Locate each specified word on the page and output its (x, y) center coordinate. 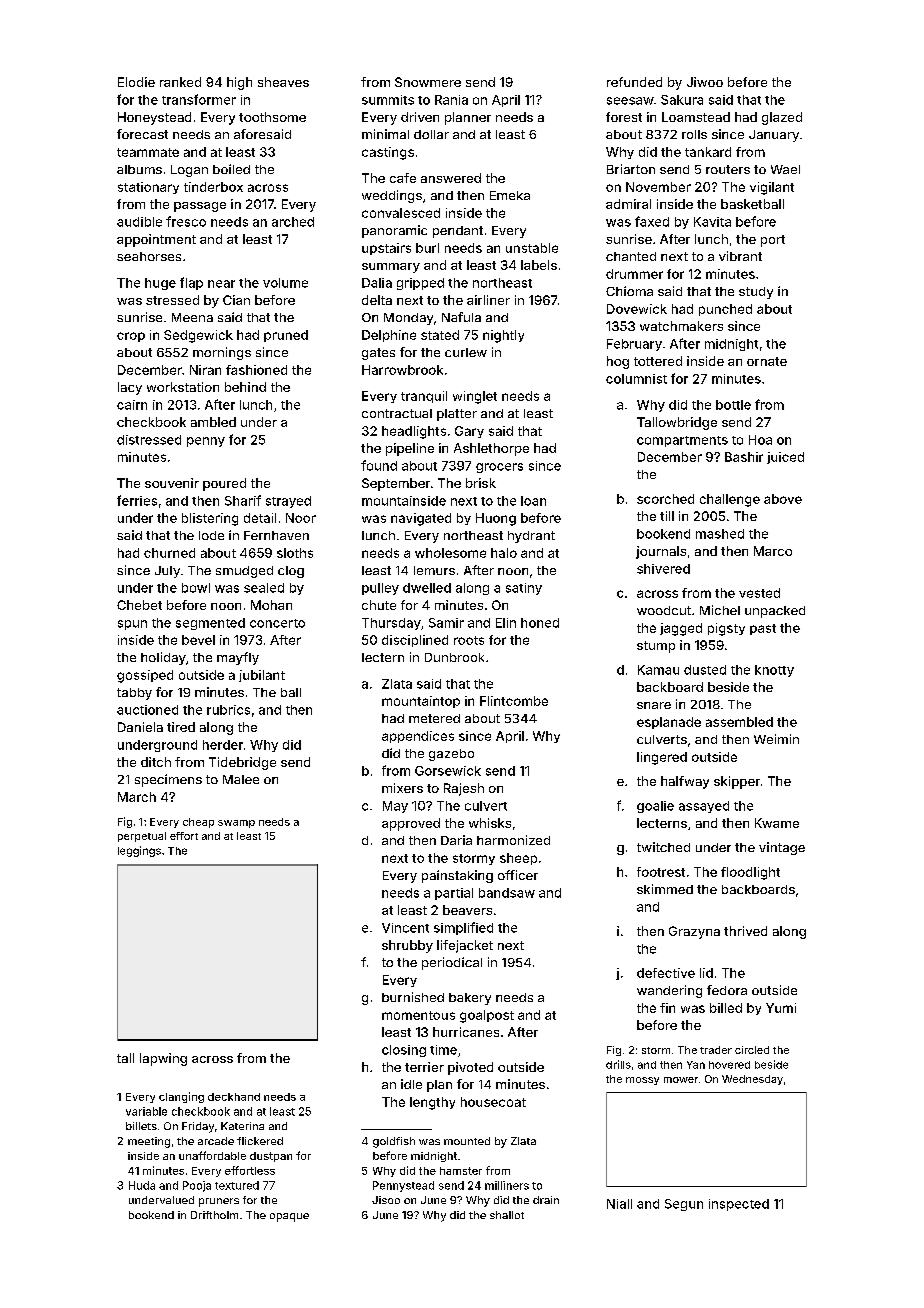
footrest (661, 872)
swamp (236, 824)
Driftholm (214, 1215)
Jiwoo (705, 82)
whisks (490, 823)
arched (293, 222)
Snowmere (428, 82)
